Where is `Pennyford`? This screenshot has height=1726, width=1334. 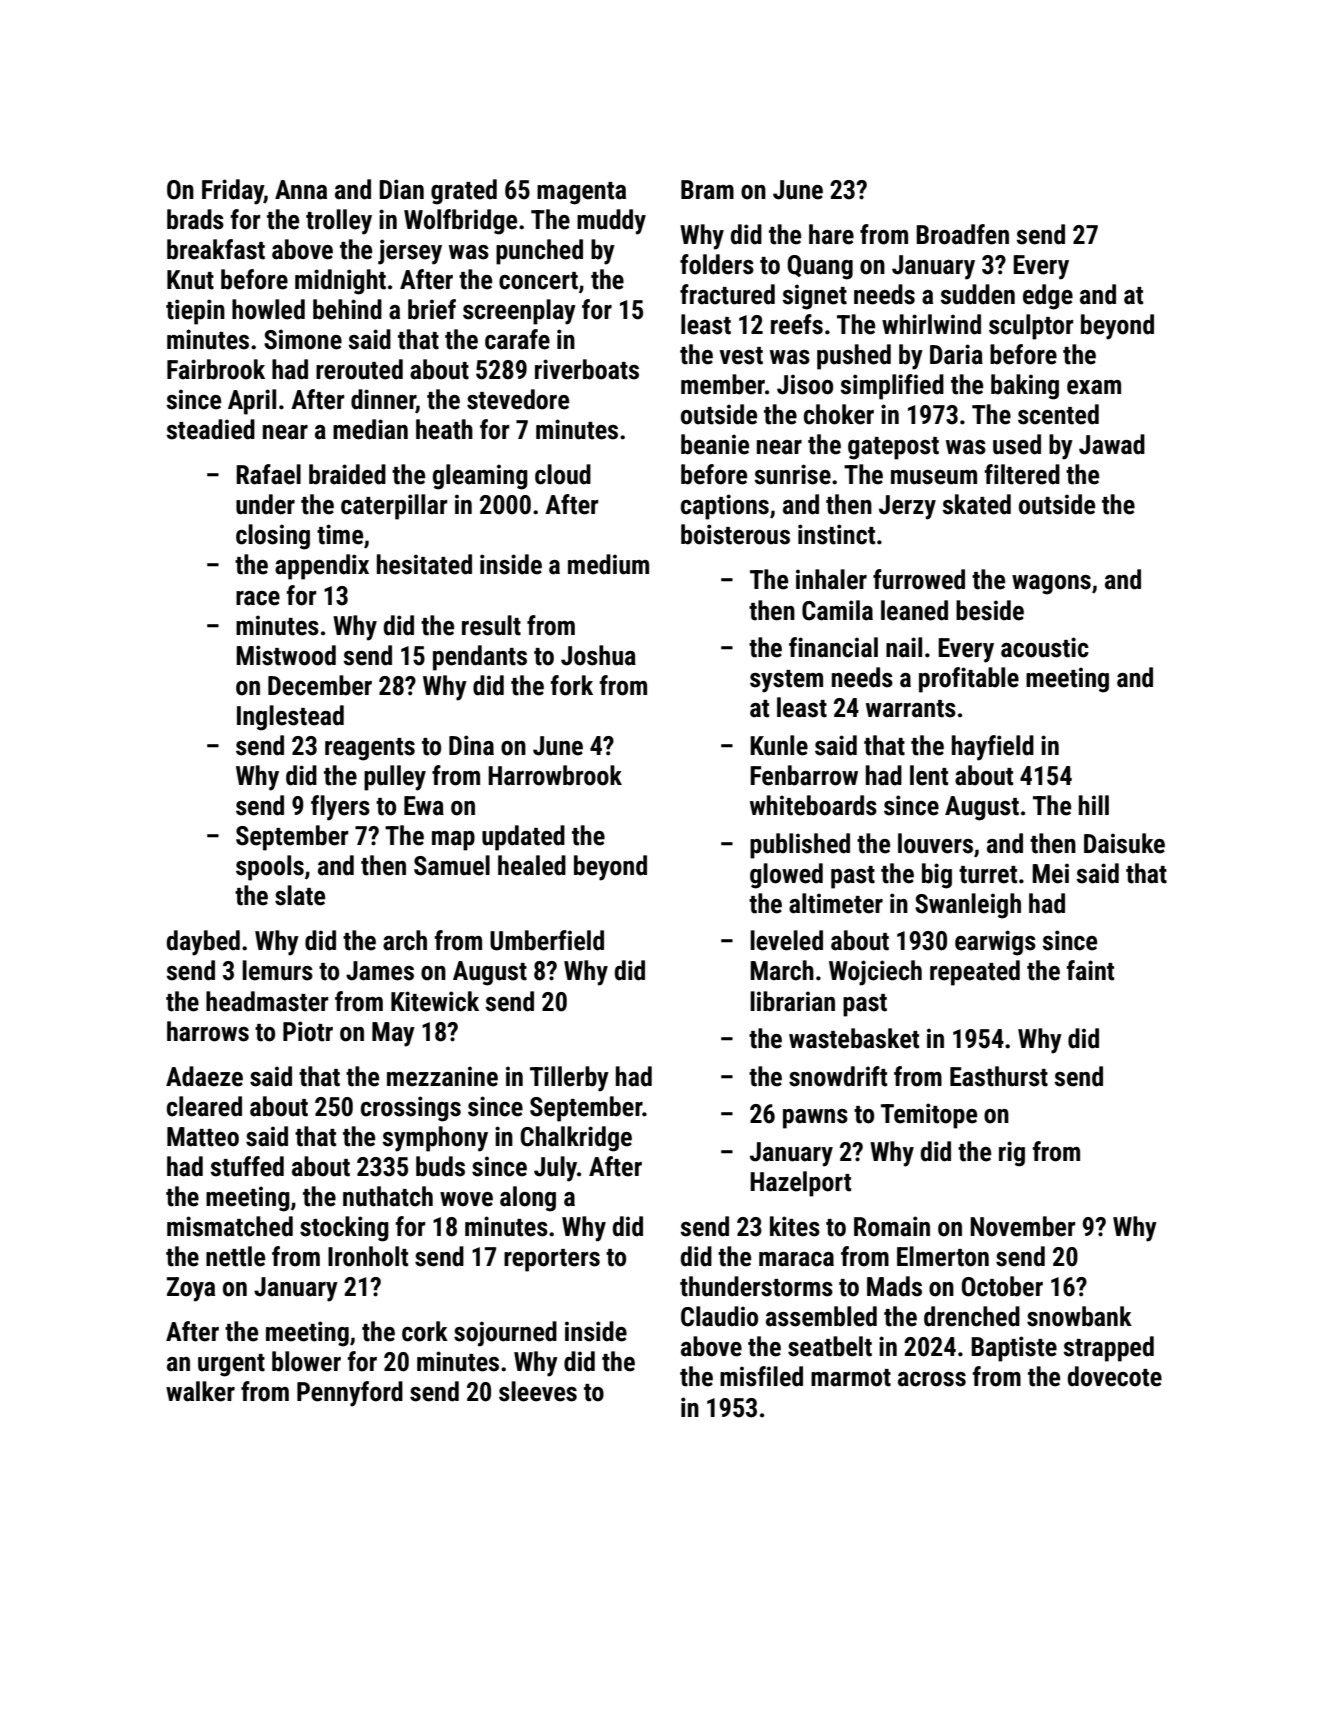 Pennyford is located at coordinates (350, 1394).
